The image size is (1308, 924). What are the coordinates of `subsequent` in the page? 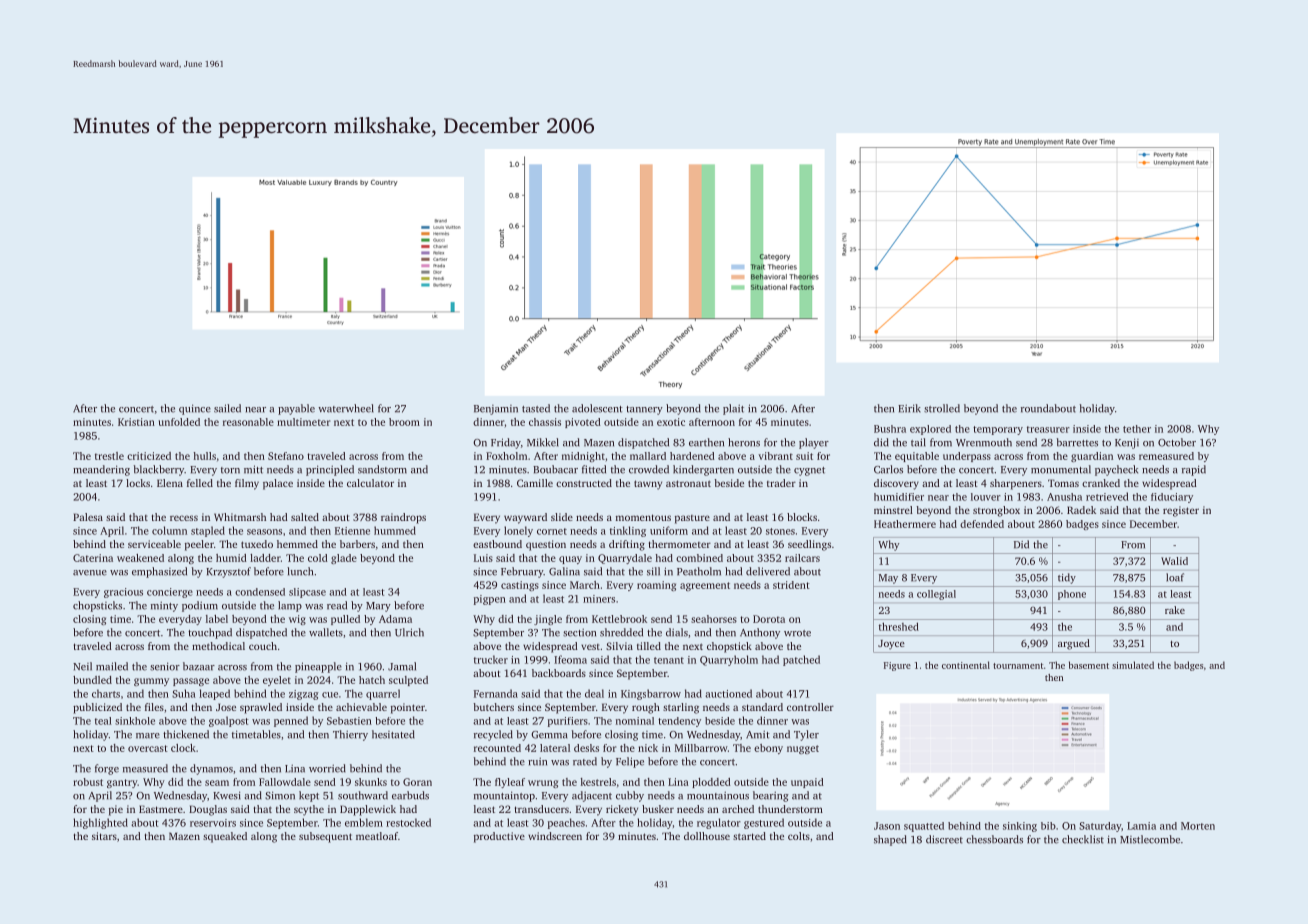 It's located at (325, 837).
